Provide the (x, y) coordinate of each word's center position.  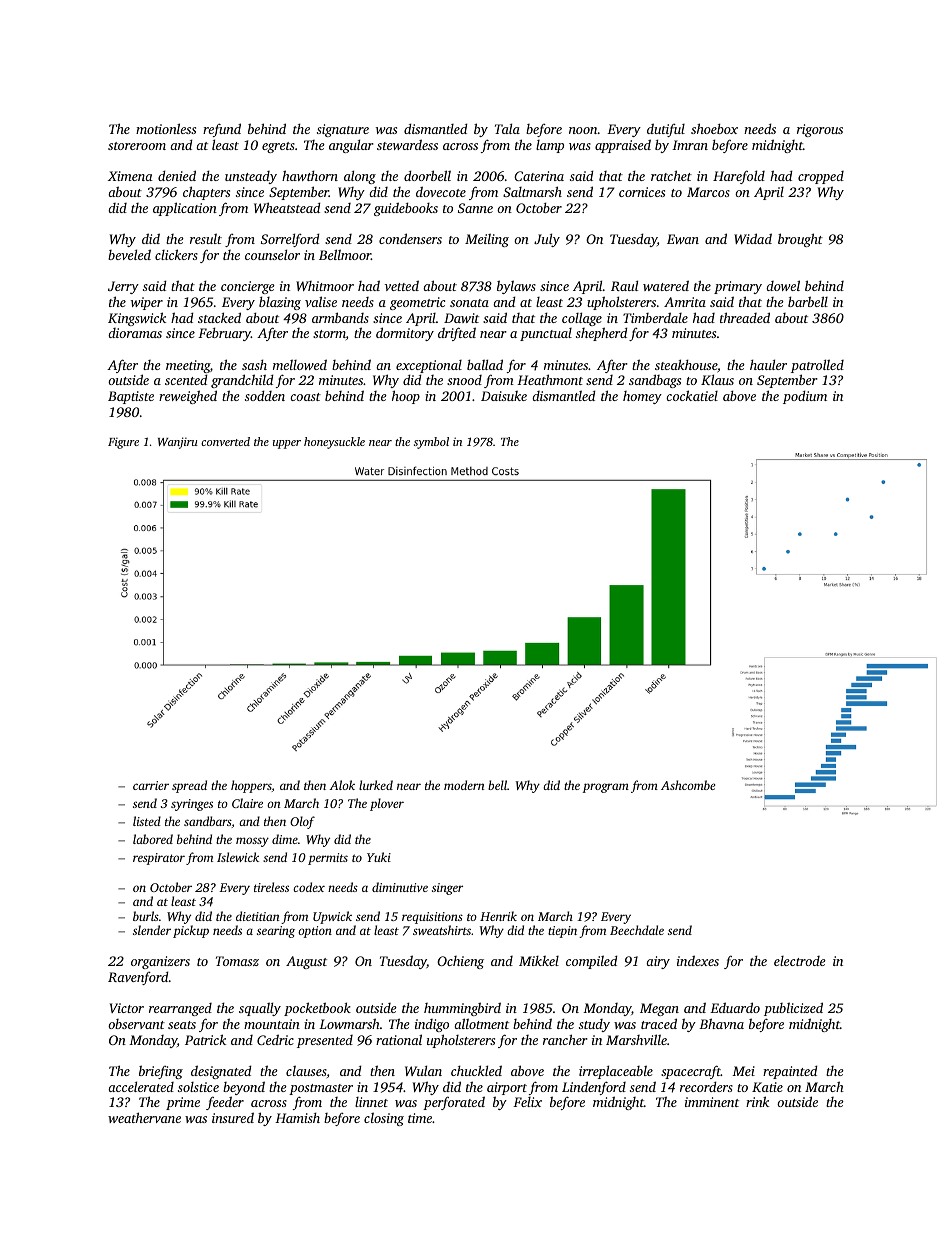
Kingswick (137, 319)
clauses (306, 1070)
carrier (151, 785)
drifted (457, 334)
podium (805, 397)
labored (153, 839)
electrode (800, 961)
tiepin (562, 932)
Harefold (739, 177)
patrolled (817, 366)
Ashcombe (688, 785)
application (185, 209)
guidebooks (406, 209)
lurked (376, 785)
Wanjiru (178, 443)
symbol (431, 443)
